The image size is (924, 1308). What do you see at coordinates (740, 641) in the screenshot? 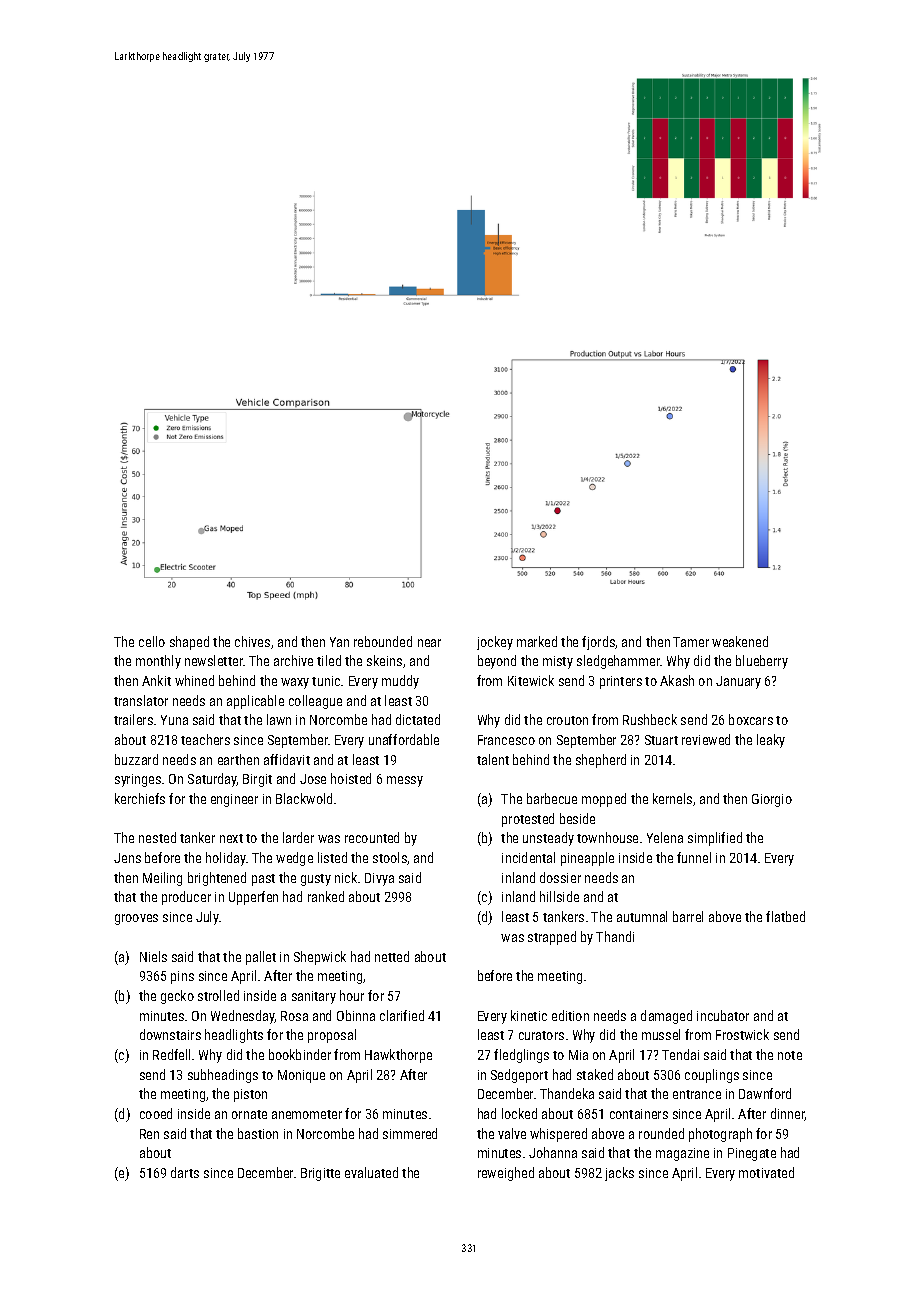
I see `weakened` at bounding box center [740, 641].
